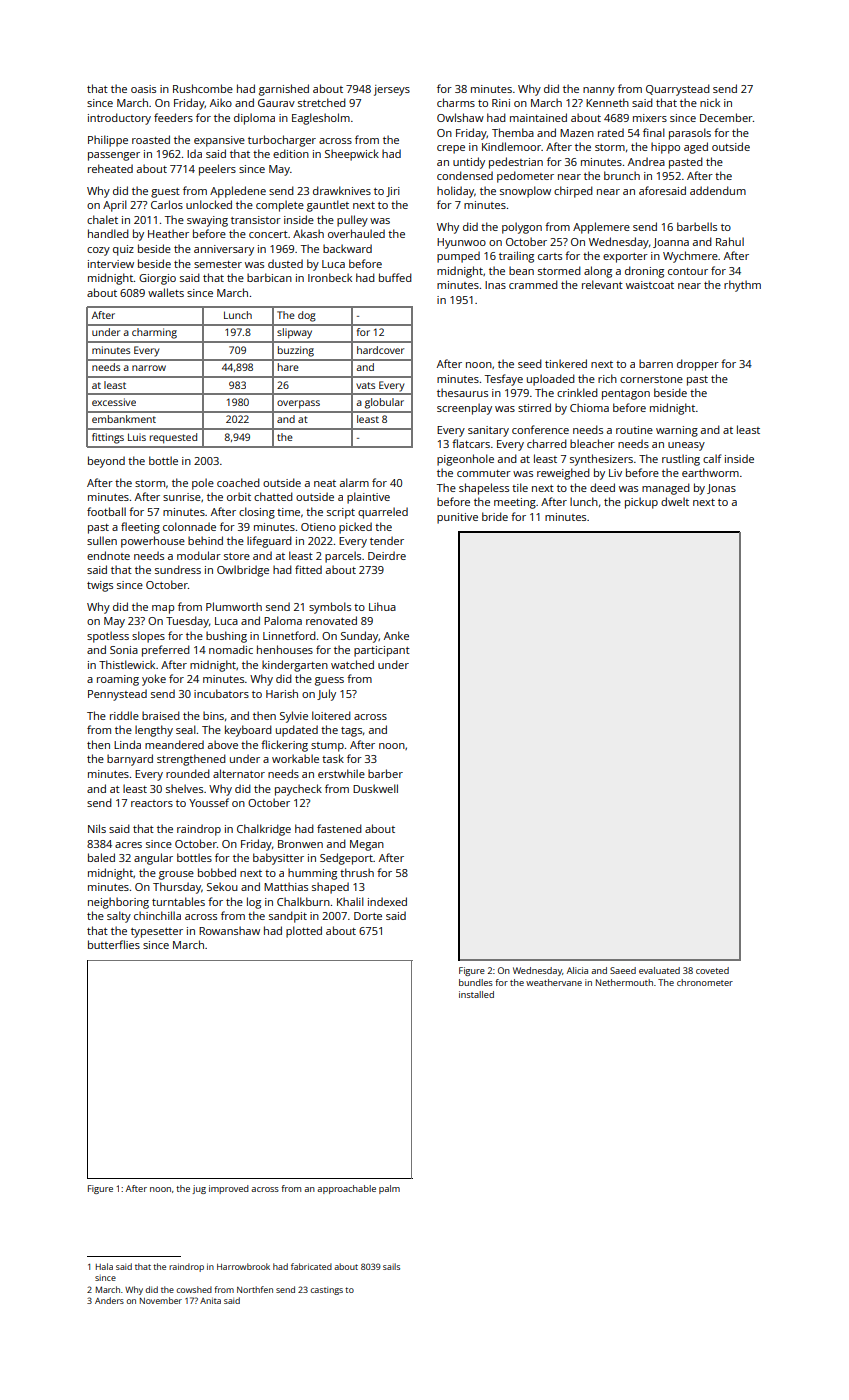 The image size is (849, 1400). I want to click on Jonas, so click(721, 489).
